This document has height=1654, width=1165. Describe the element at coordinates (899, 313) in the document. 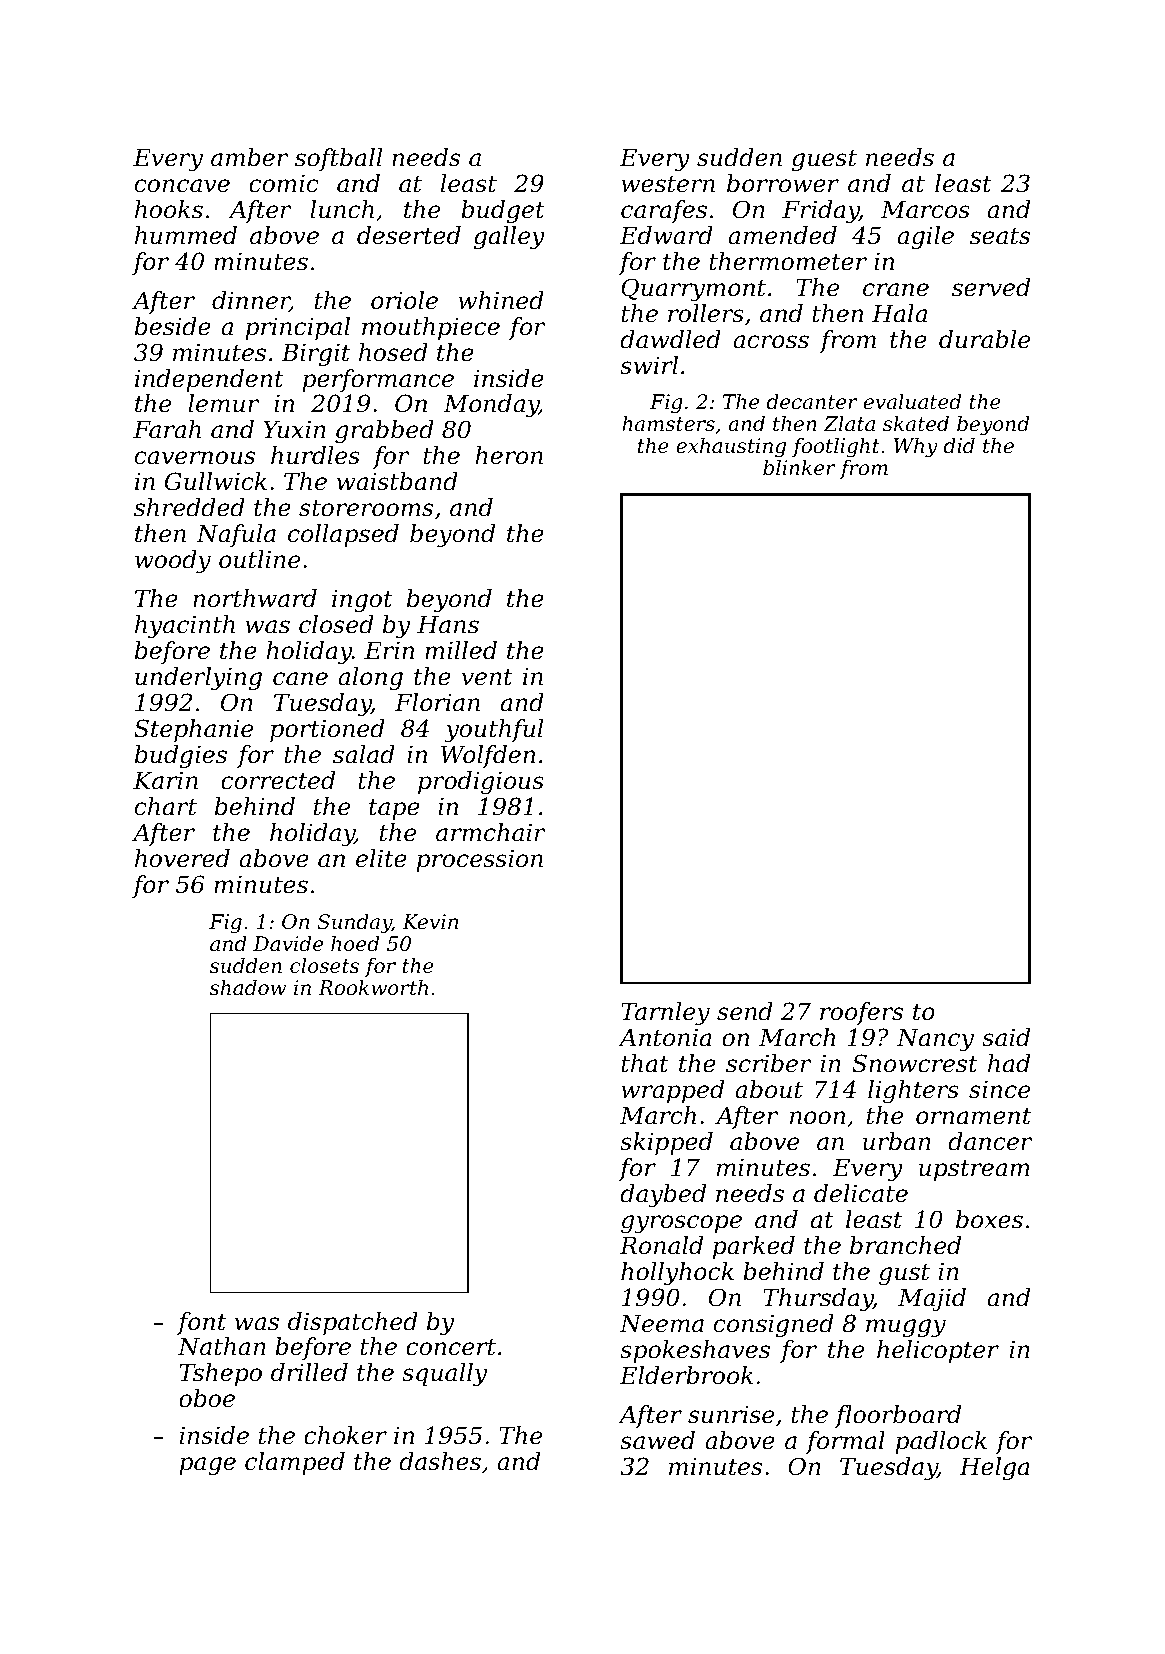

I see `Hala` at that location.
